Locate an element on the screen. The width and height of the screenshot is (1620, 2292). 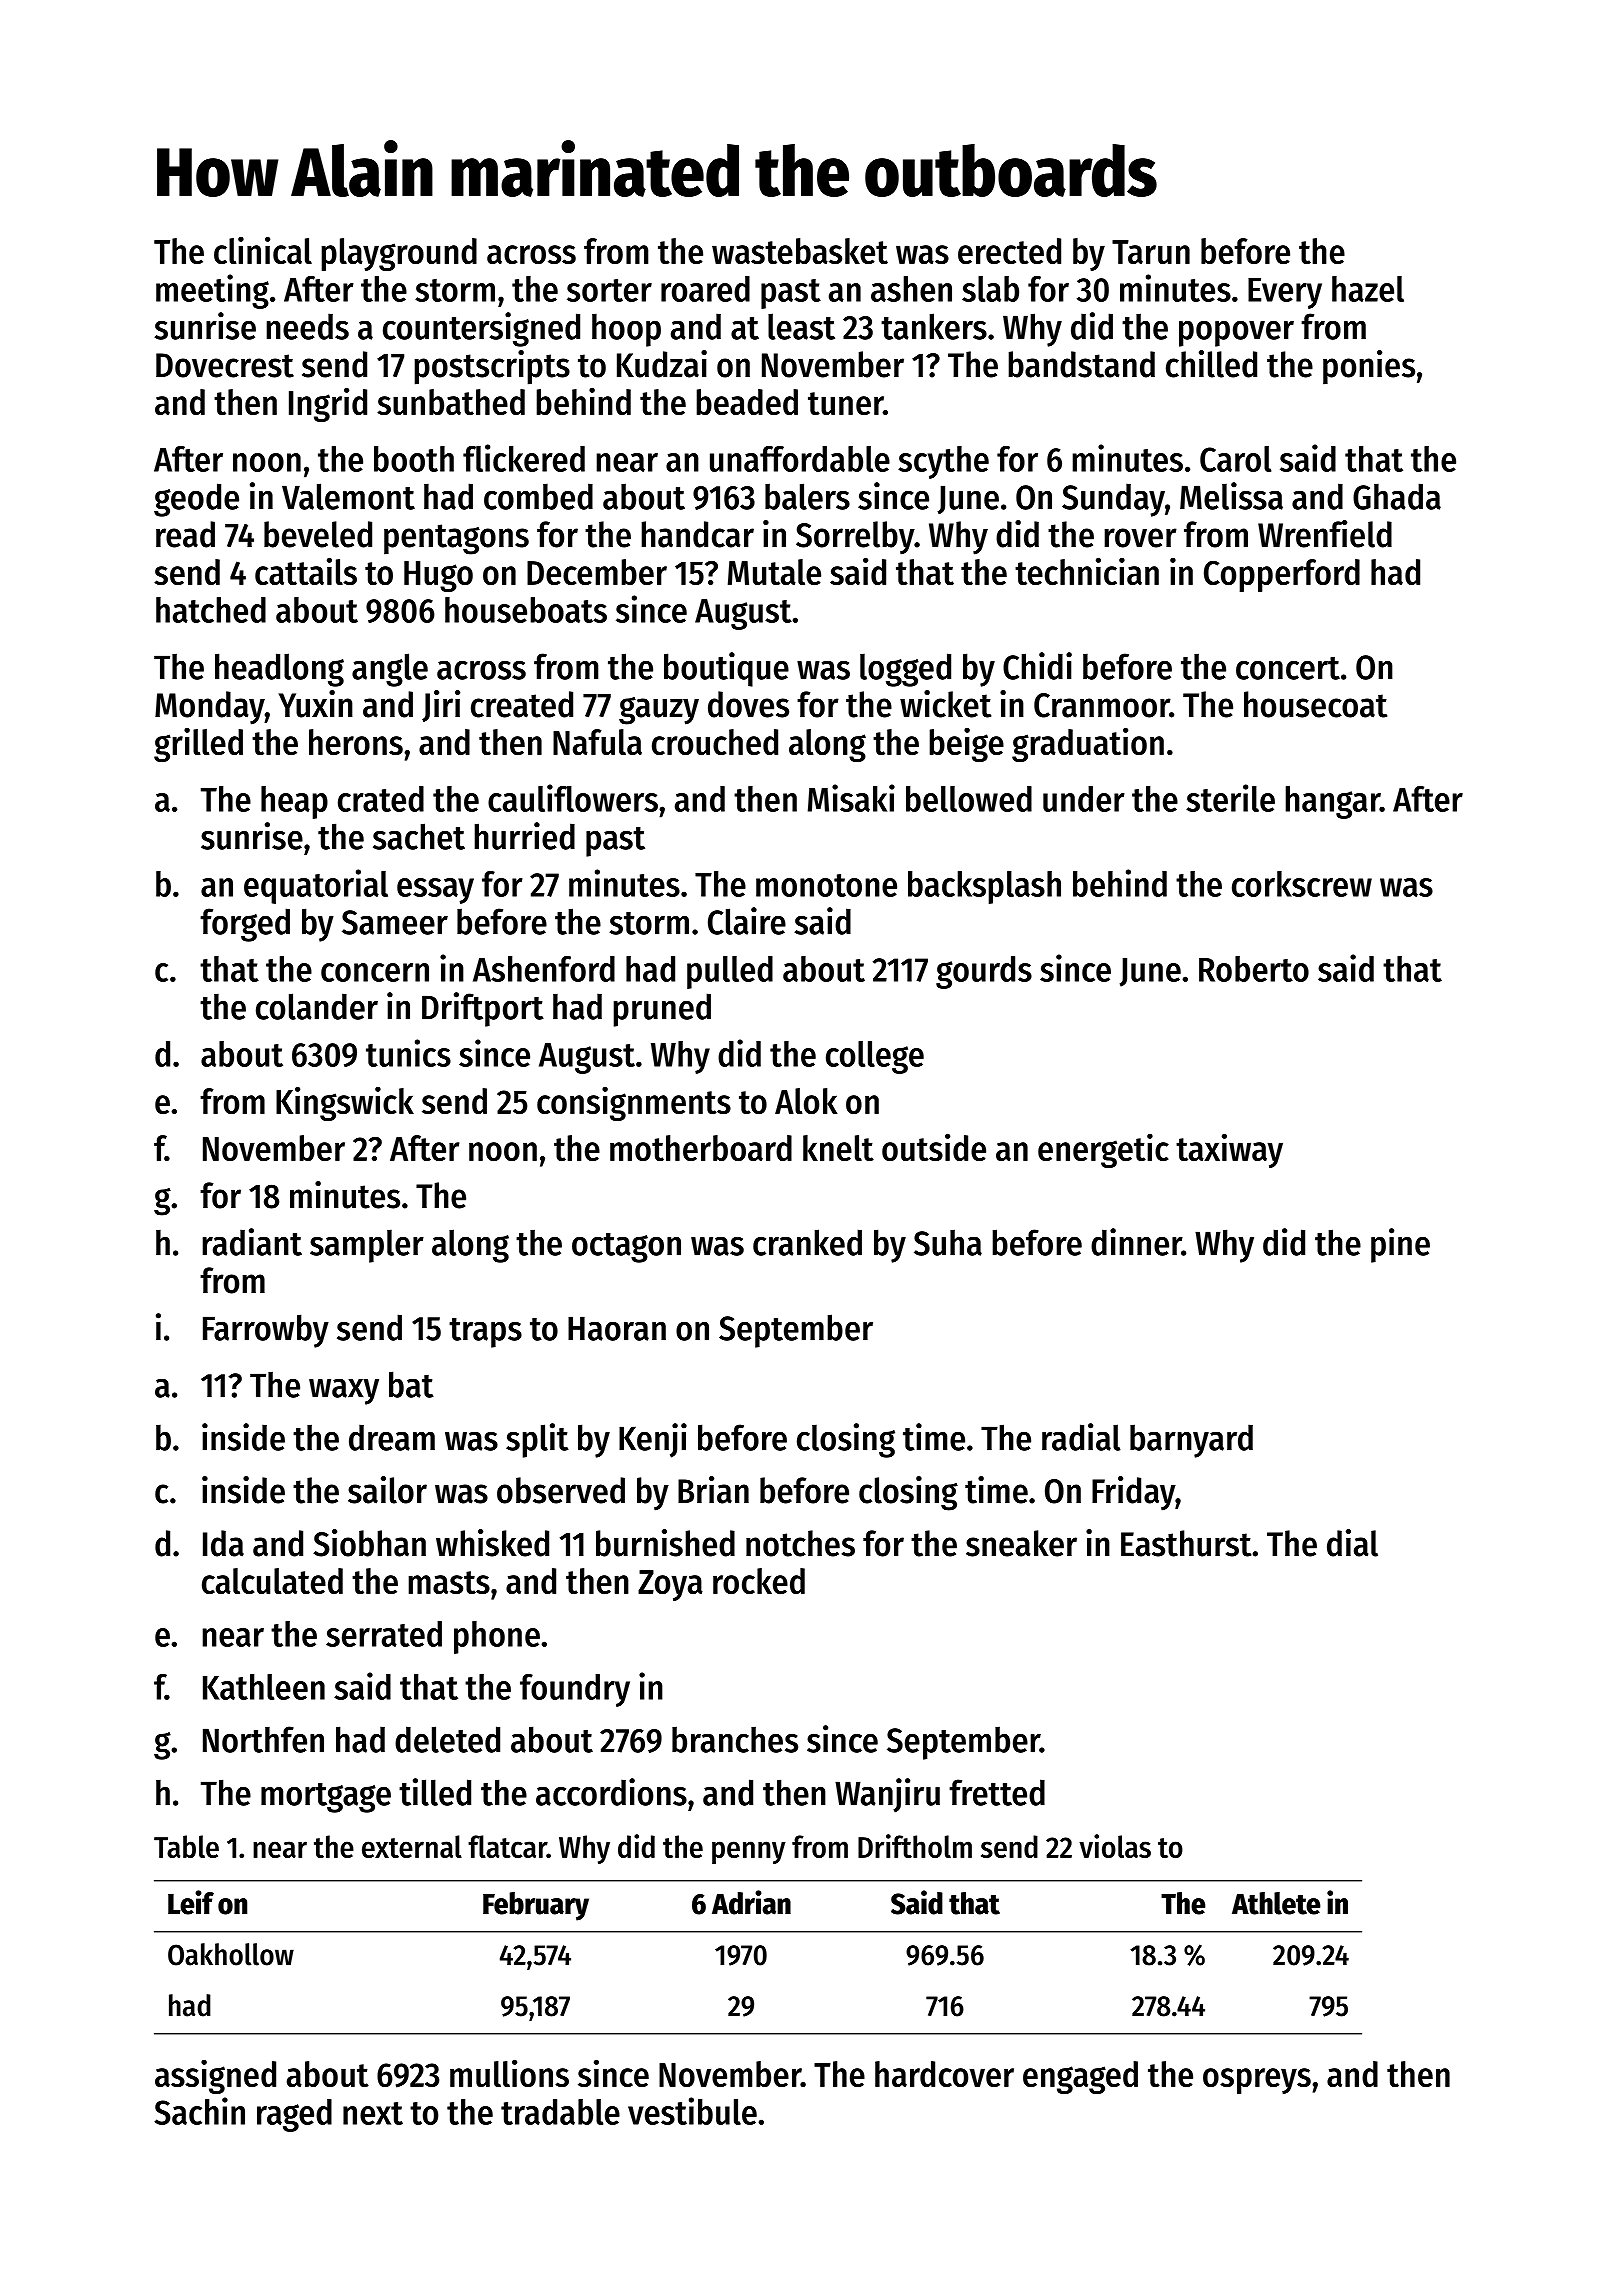
scythe is located at coordinates (943, 462).
